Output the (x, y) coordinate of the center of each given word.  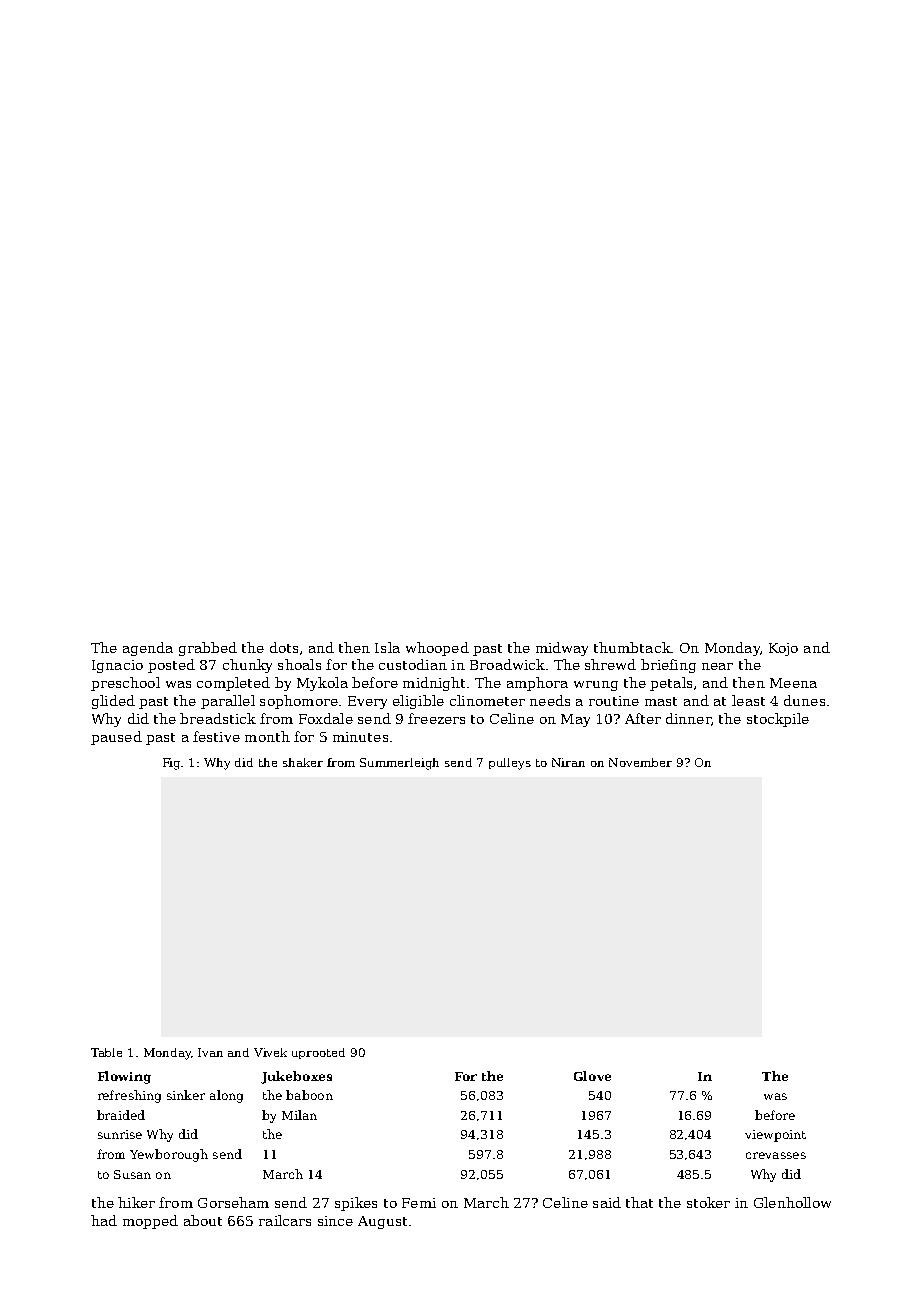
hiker (136, 1202)
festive (216, 736)
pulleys (510, 764)
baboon (309, 1095)
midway (562, 649)
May (575, 720)
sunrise (120, 1134)
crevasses (776, 1155)
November (640, 762)
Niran (568, 762)
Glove (592, 1076)
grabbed (208, 649)
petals (671, 684)
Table (106, 1052)
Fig (172, 764)
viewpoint (775, 1136)
